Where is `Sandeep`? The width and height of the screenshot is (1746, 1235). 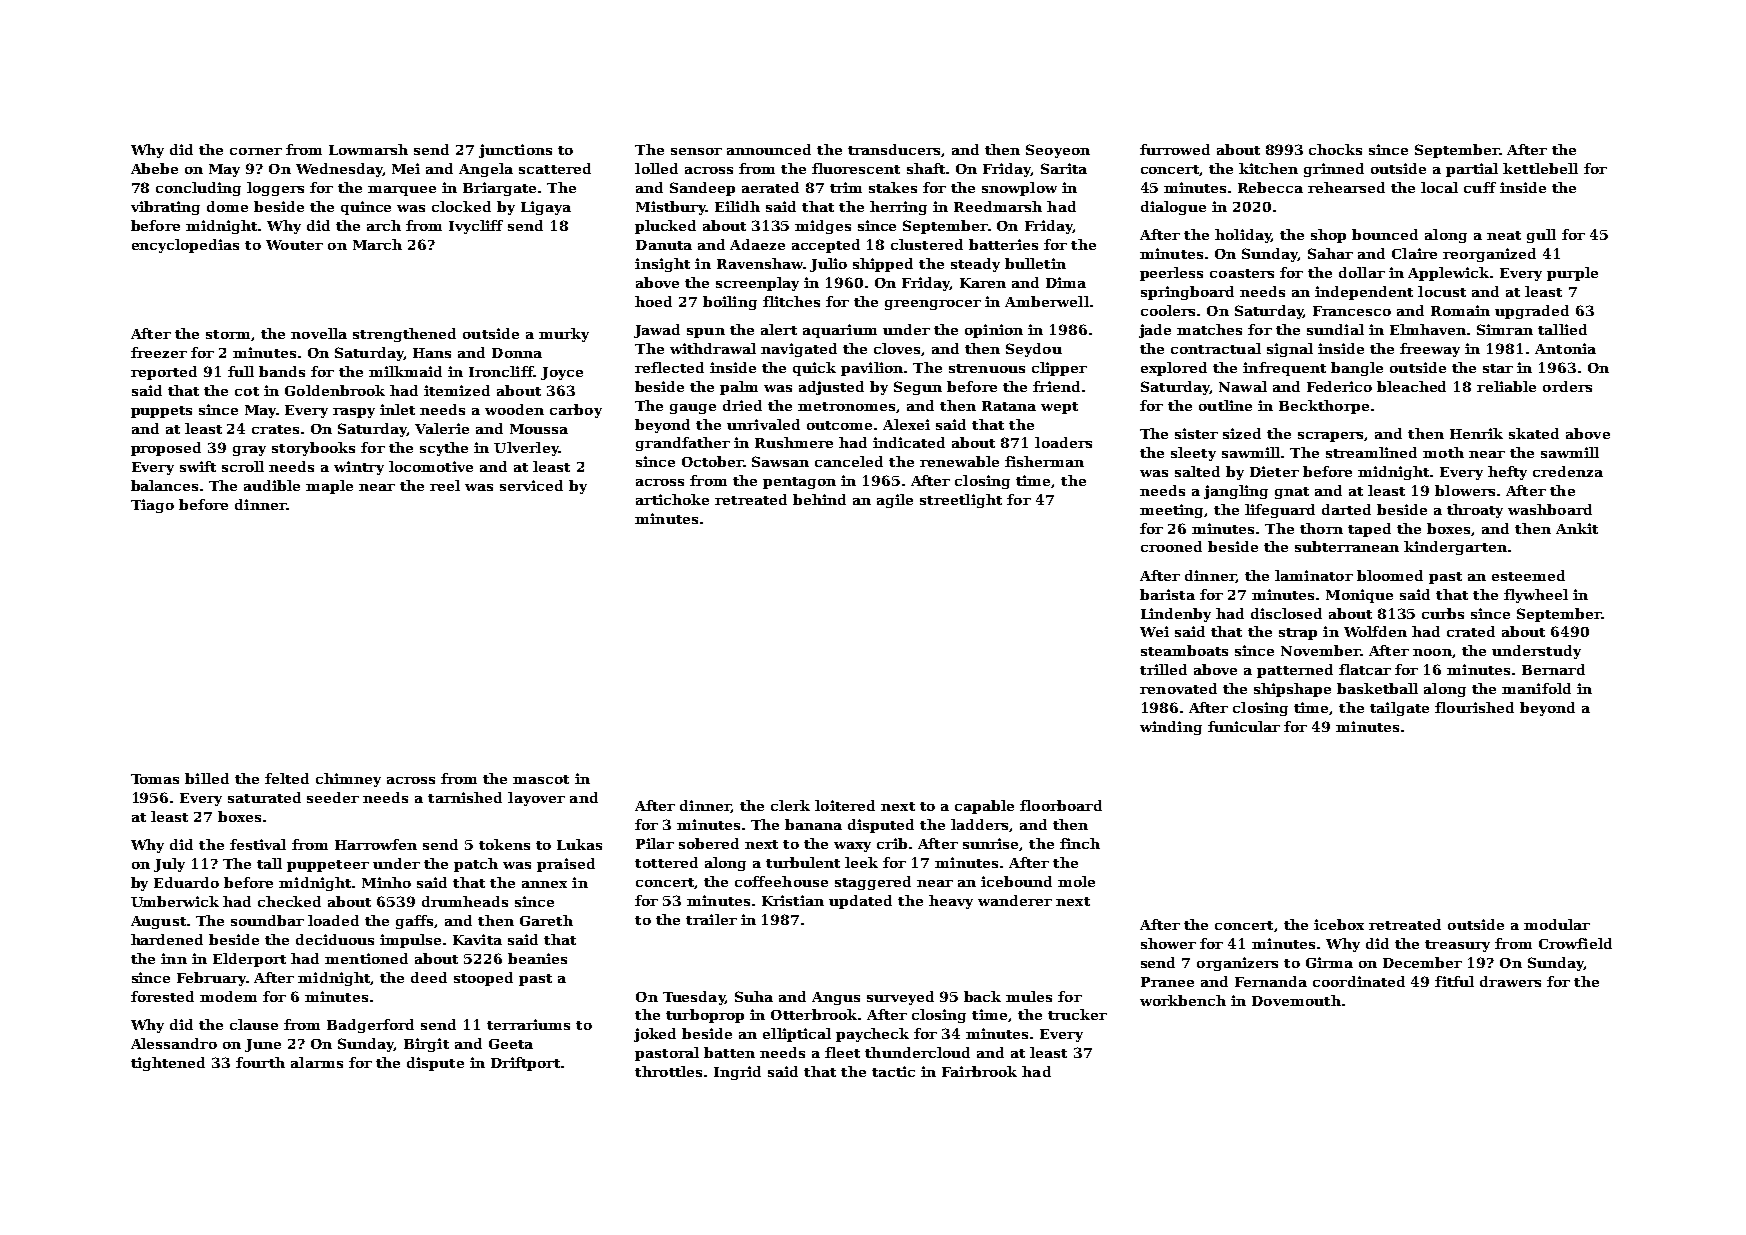
Sandeep is located at coordinates (702, 189).
